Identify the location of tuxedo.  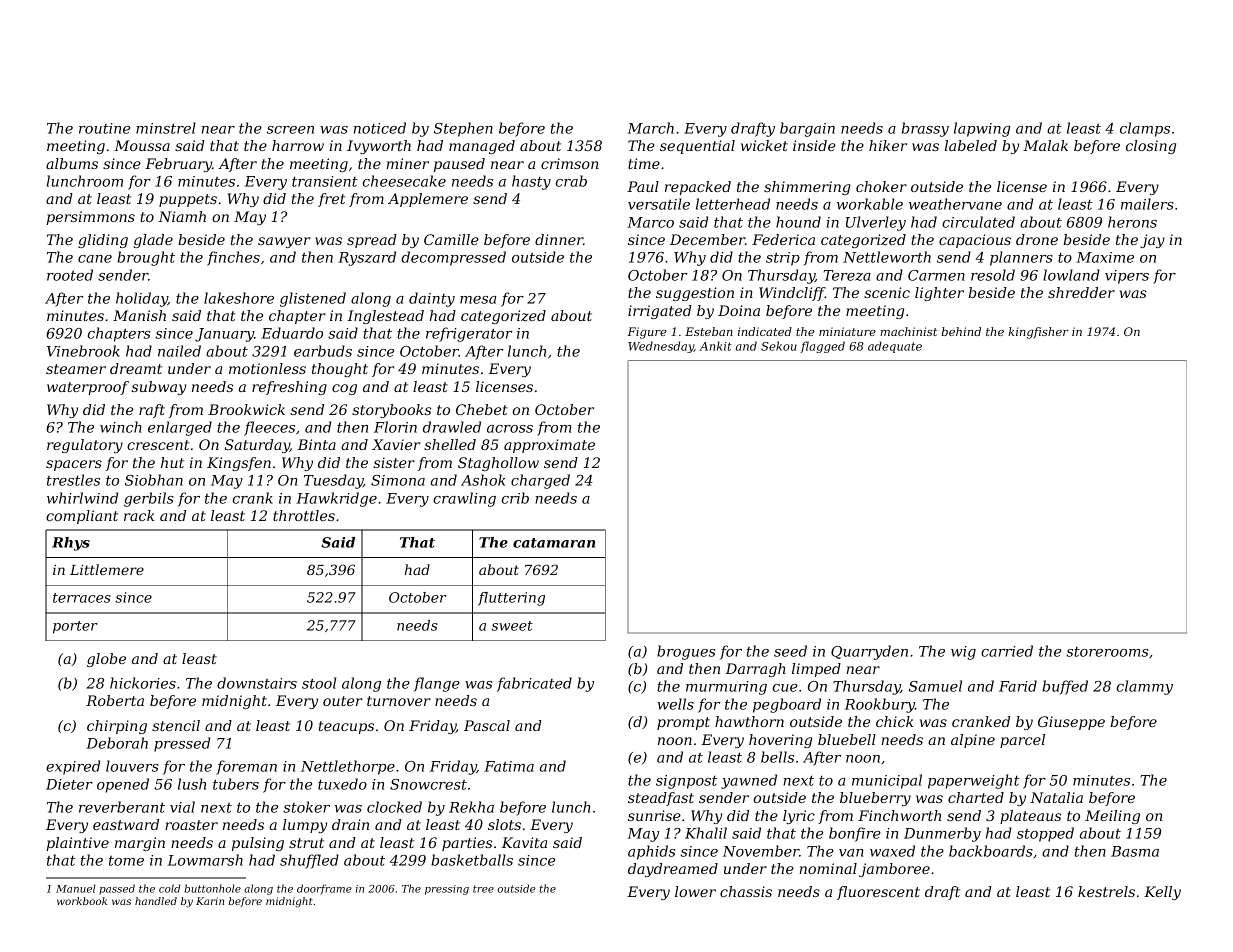
(342, 784).
